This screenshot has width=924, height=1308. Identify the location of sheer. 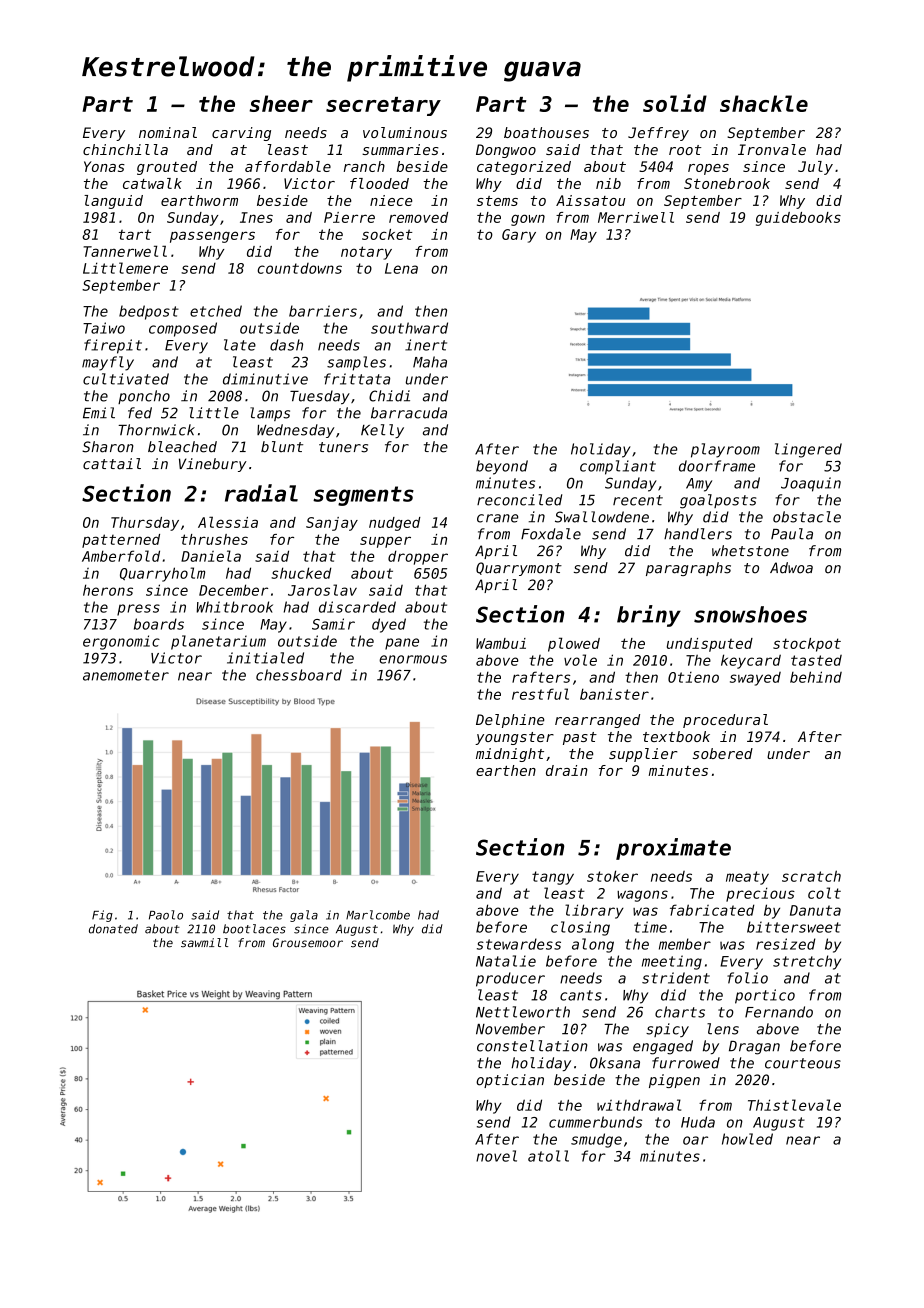
(281, 103).
